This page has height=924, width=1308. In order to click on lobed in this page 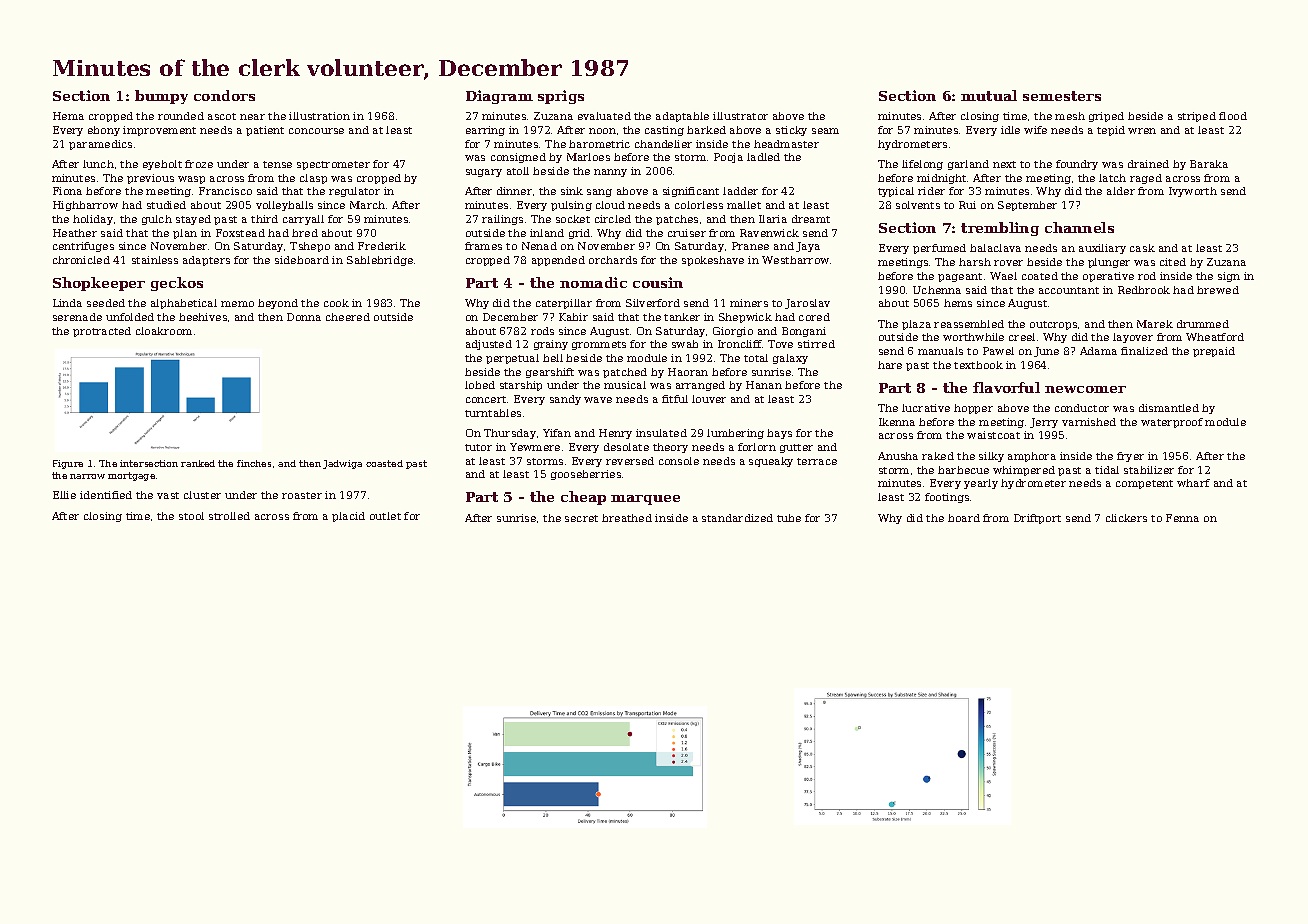, I will do `click(480, 385)`.
